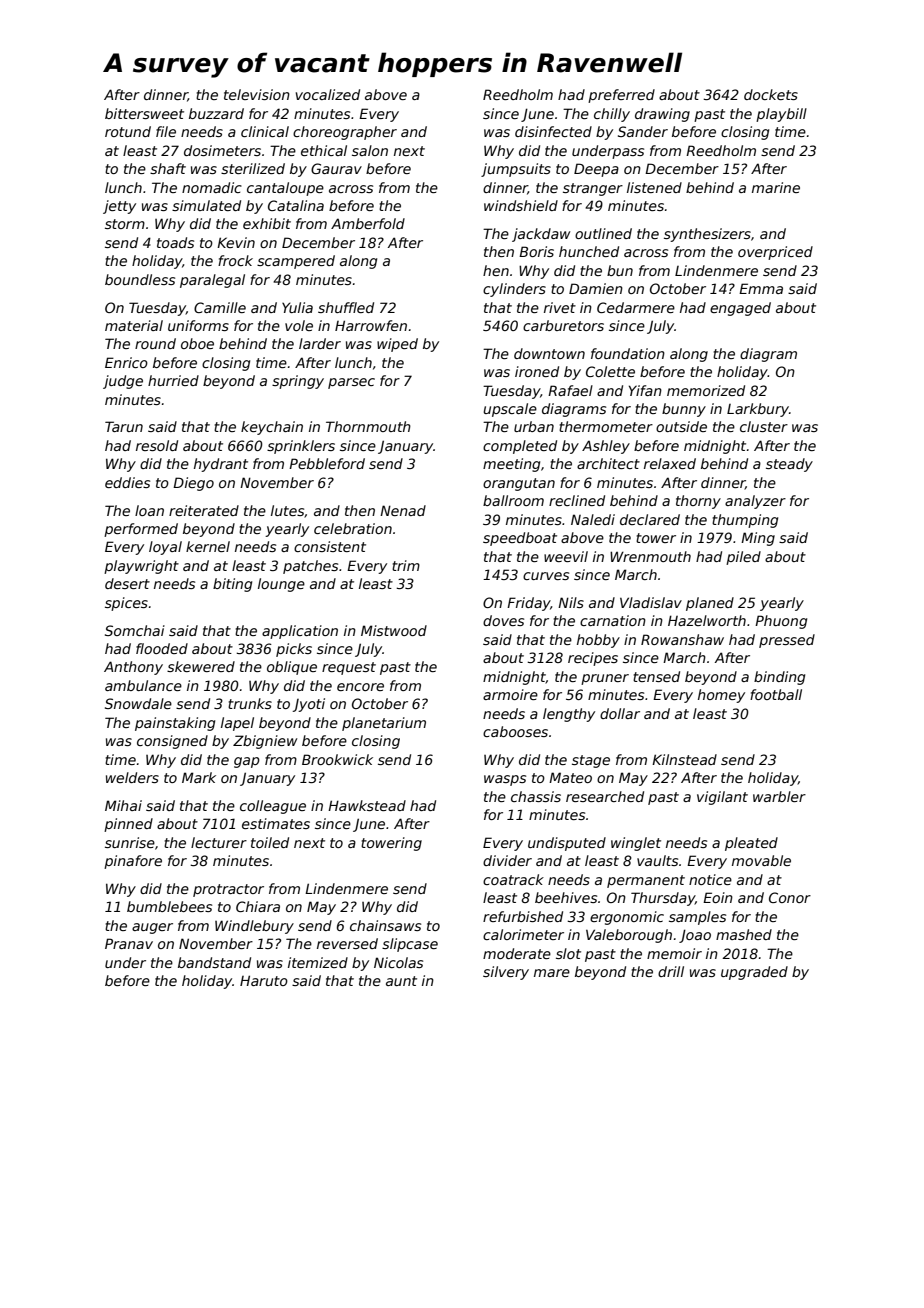  Describe the element at coordinates (650, 519) in the screenshot. I see `declared` at that location.
